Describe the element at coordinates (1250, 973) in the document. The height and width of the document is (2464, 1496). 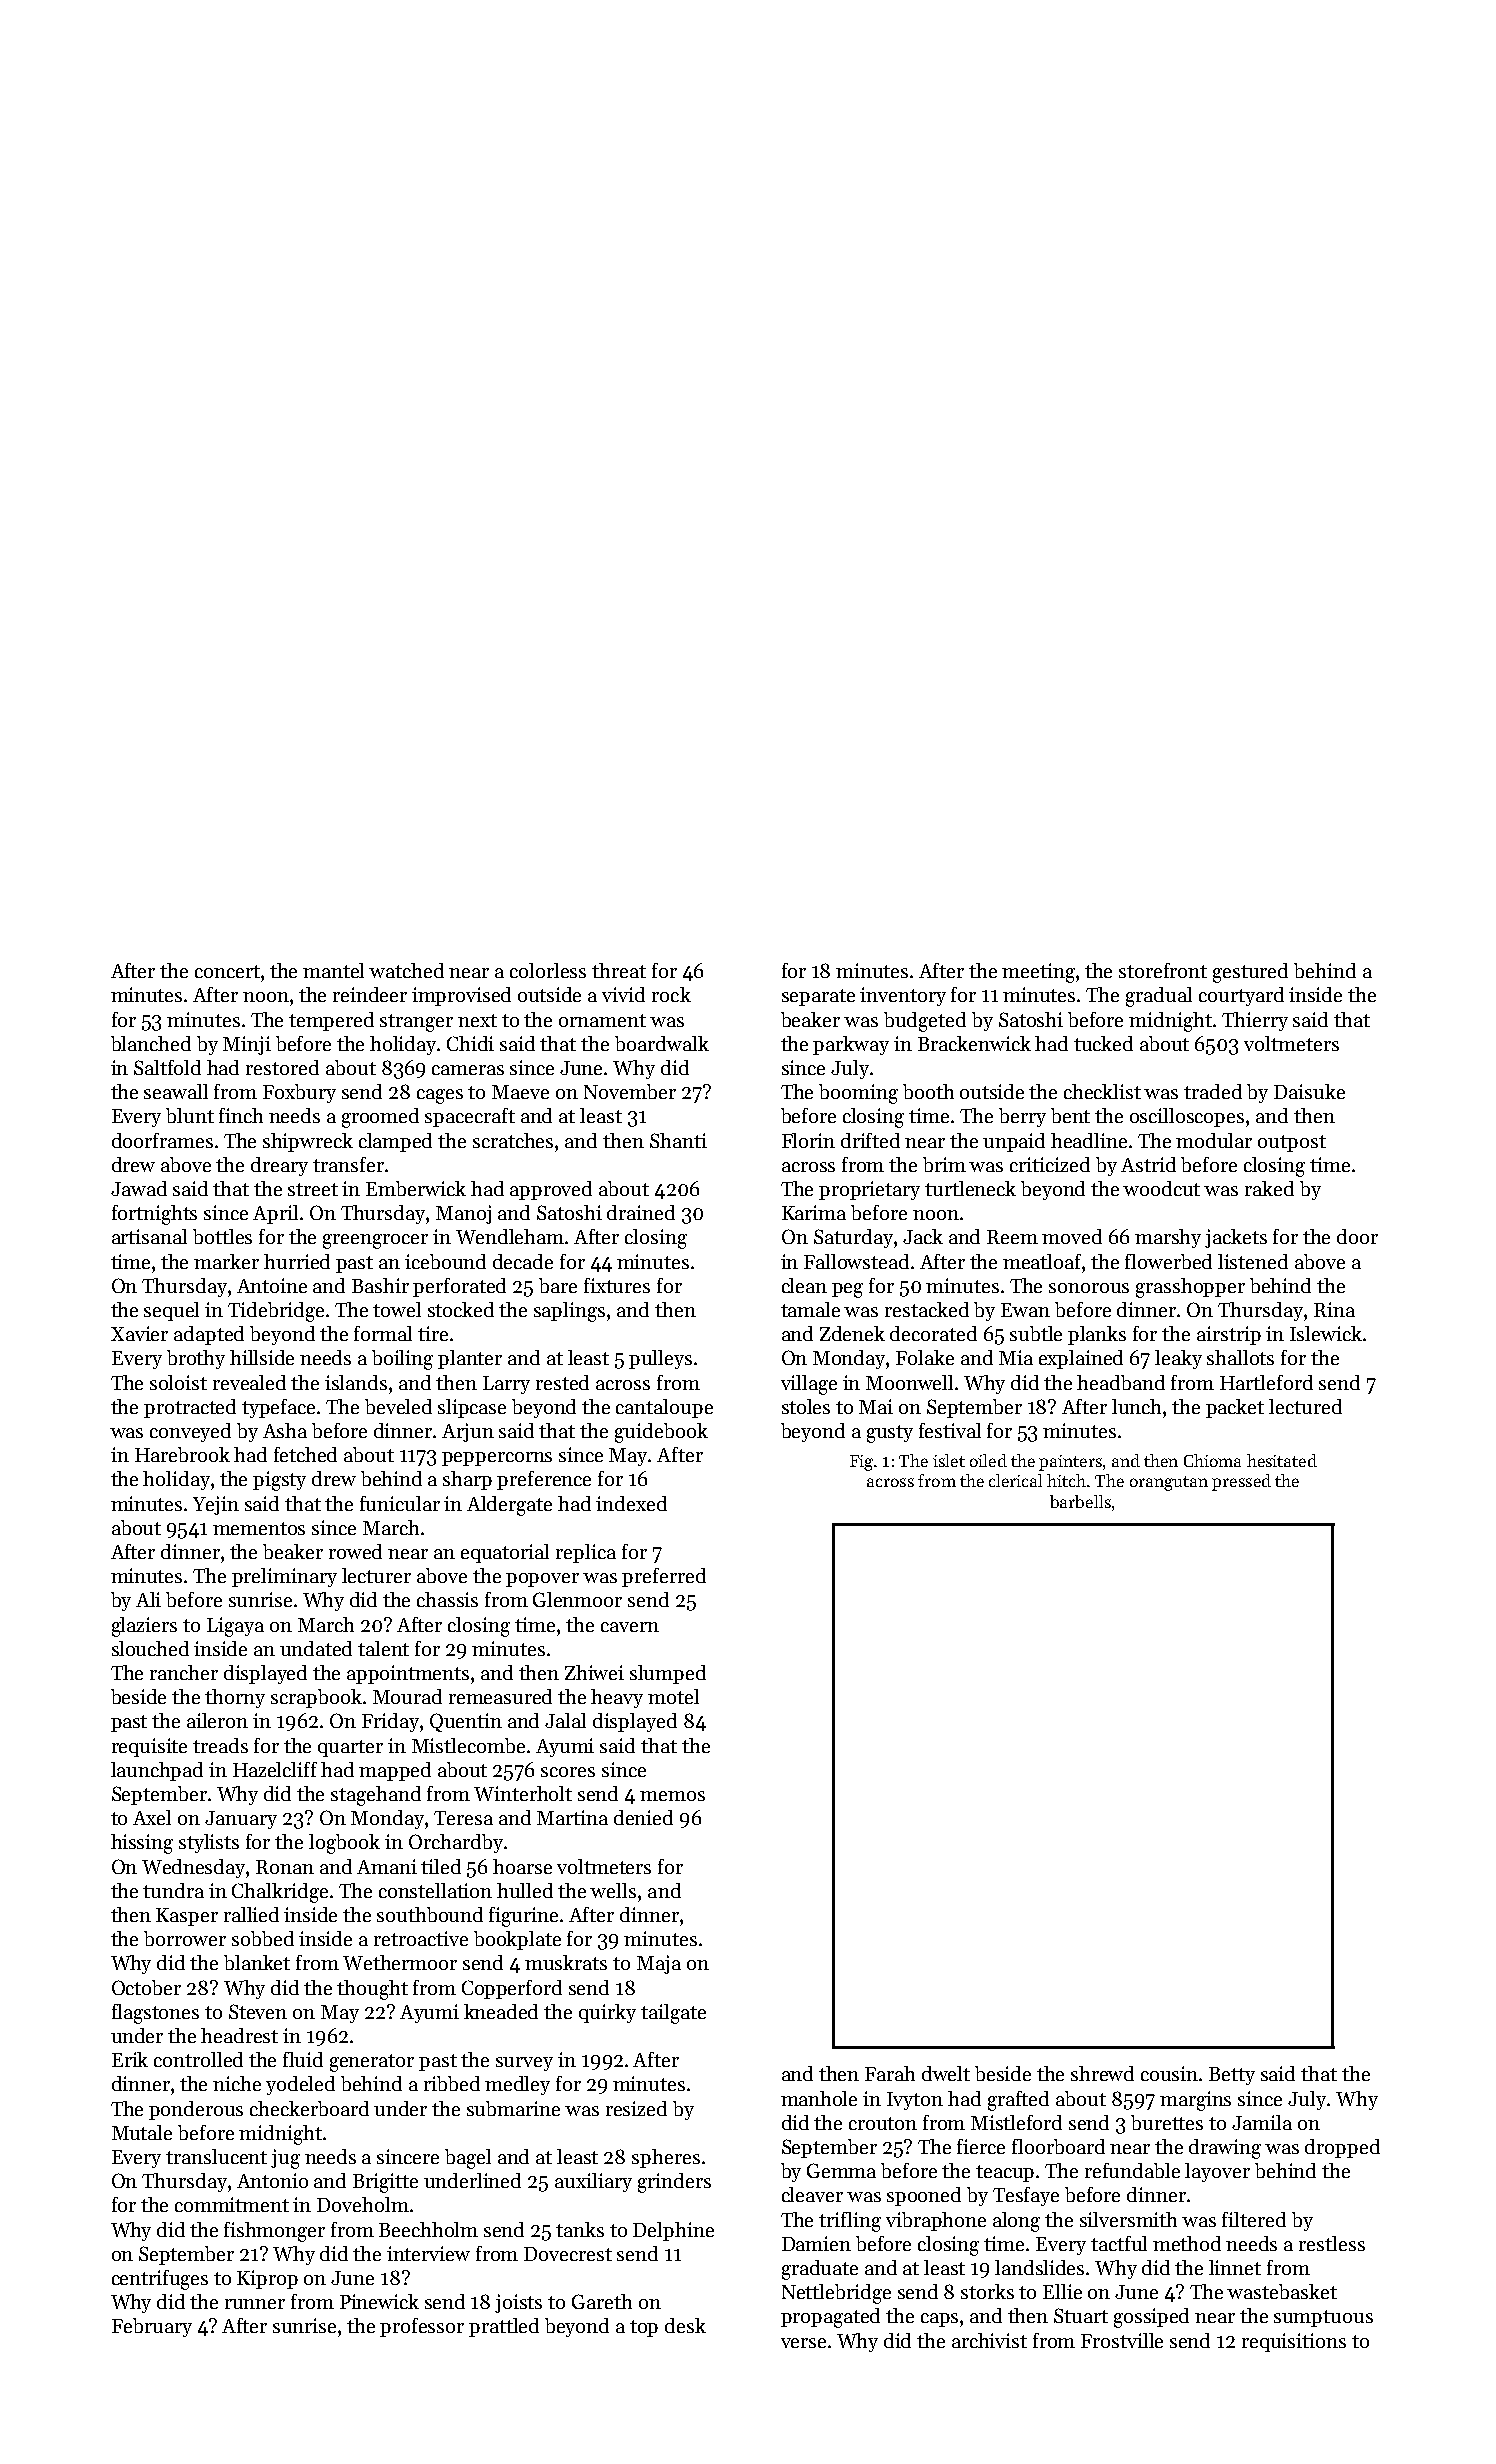
I see `gestured` at that location.
